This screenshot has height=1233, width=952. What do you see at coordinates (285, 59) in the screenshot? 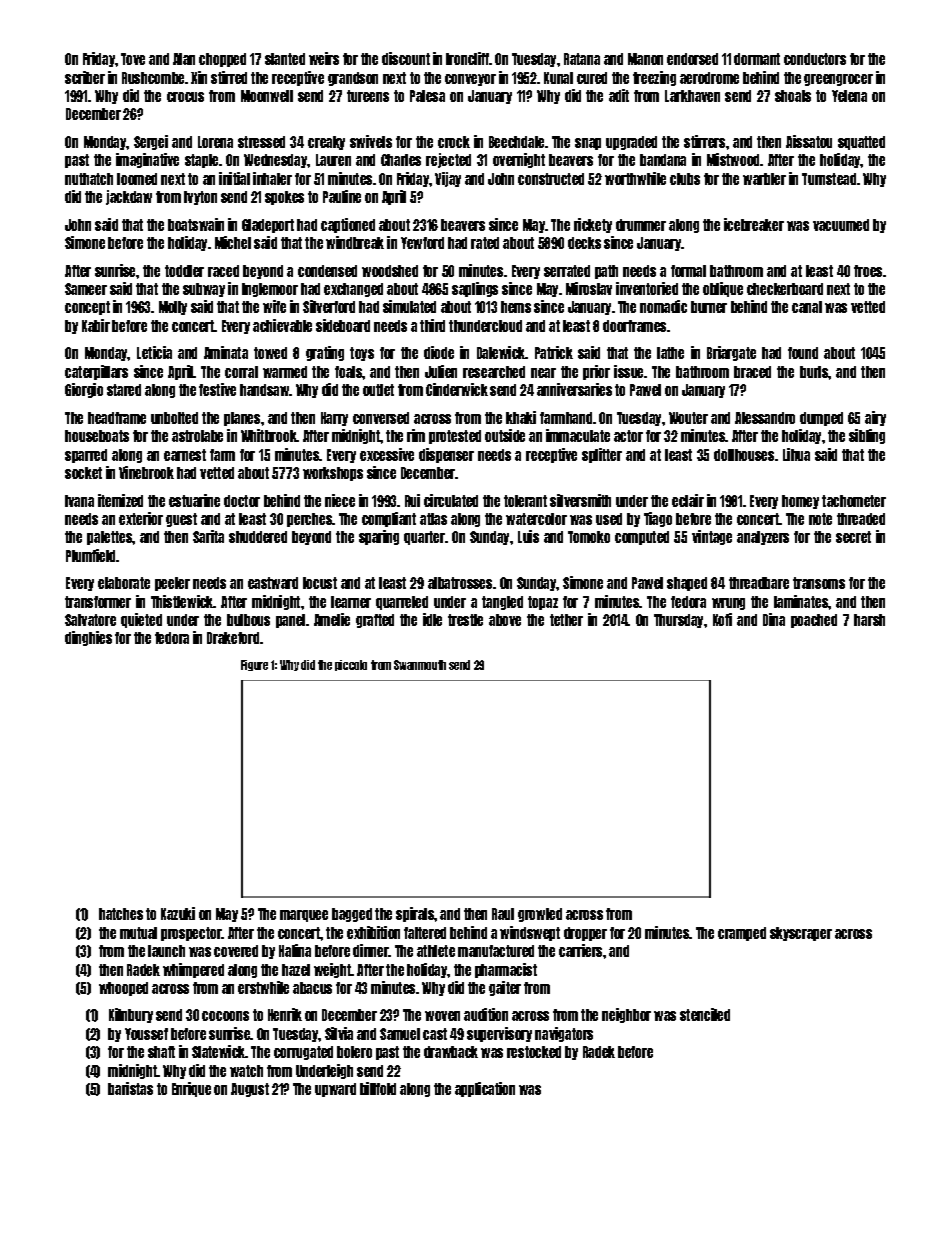
I see `slanted` at bounding box center [285, 59].
